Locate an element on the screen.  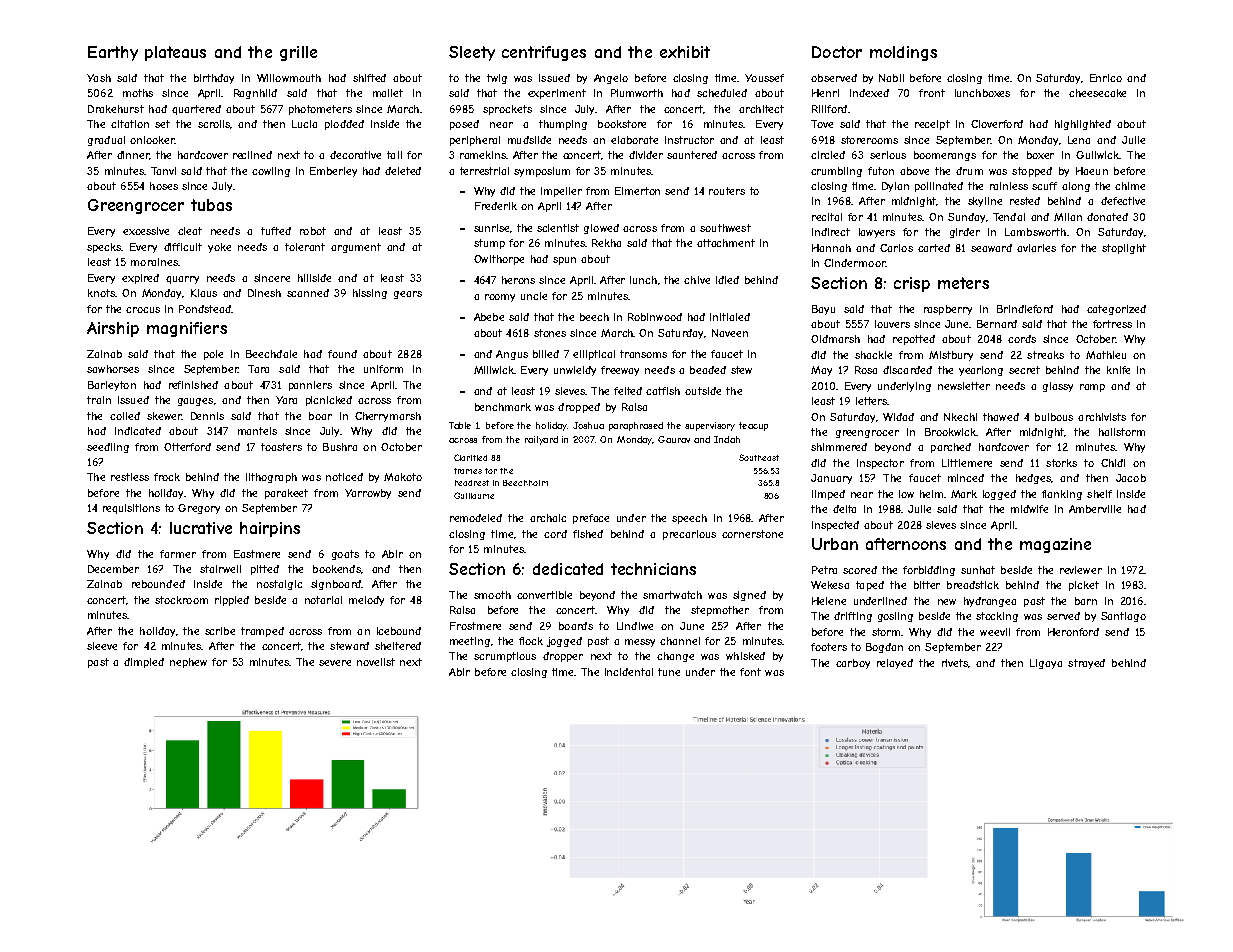
Rosa is located at coordinates (866, 370).
